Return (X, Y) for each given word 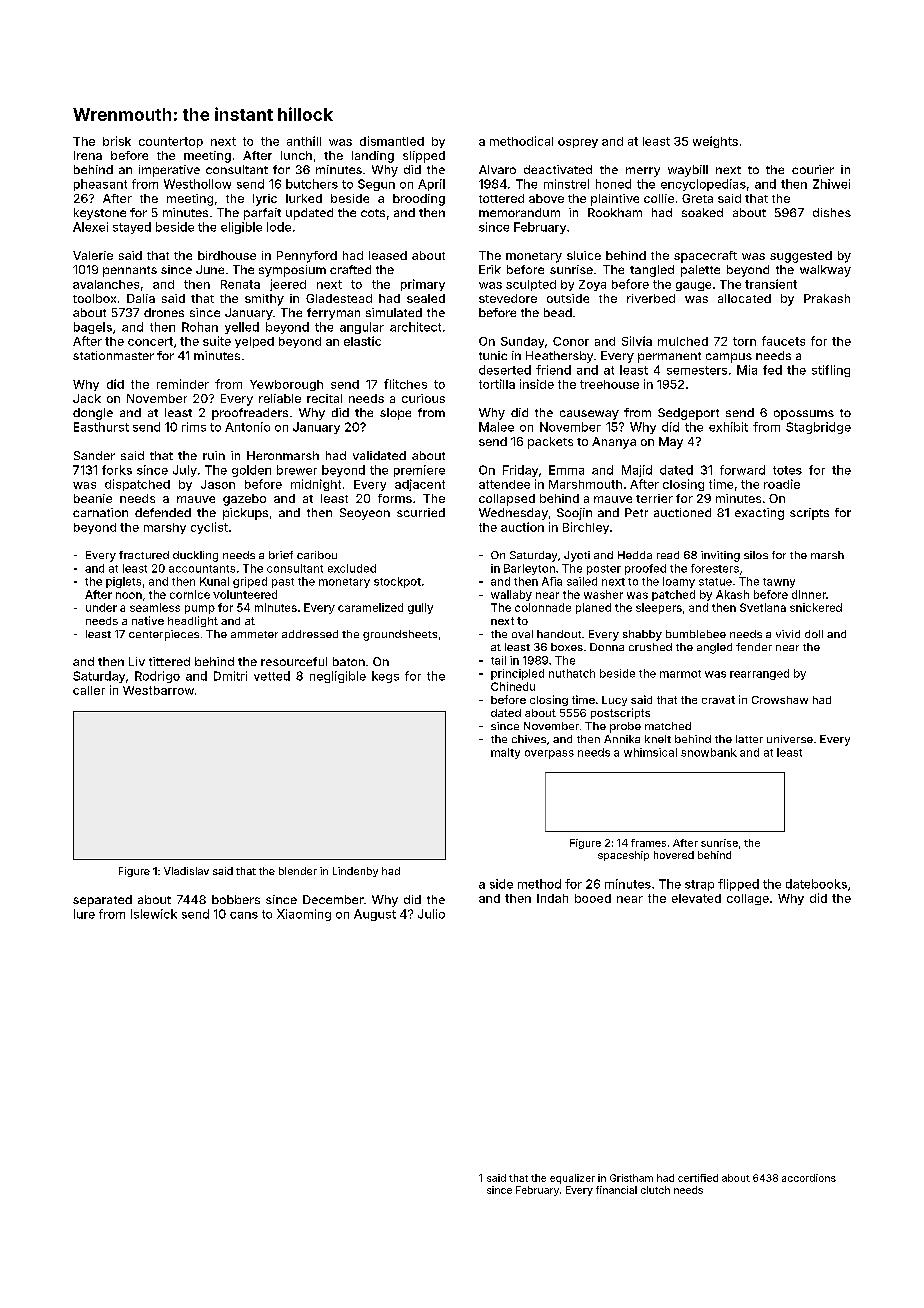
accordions (809, 1178)
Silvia (637, 341)
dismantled (392, 141)
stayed (132, 228)
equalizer (572, 1179)
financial (616, 1190)
